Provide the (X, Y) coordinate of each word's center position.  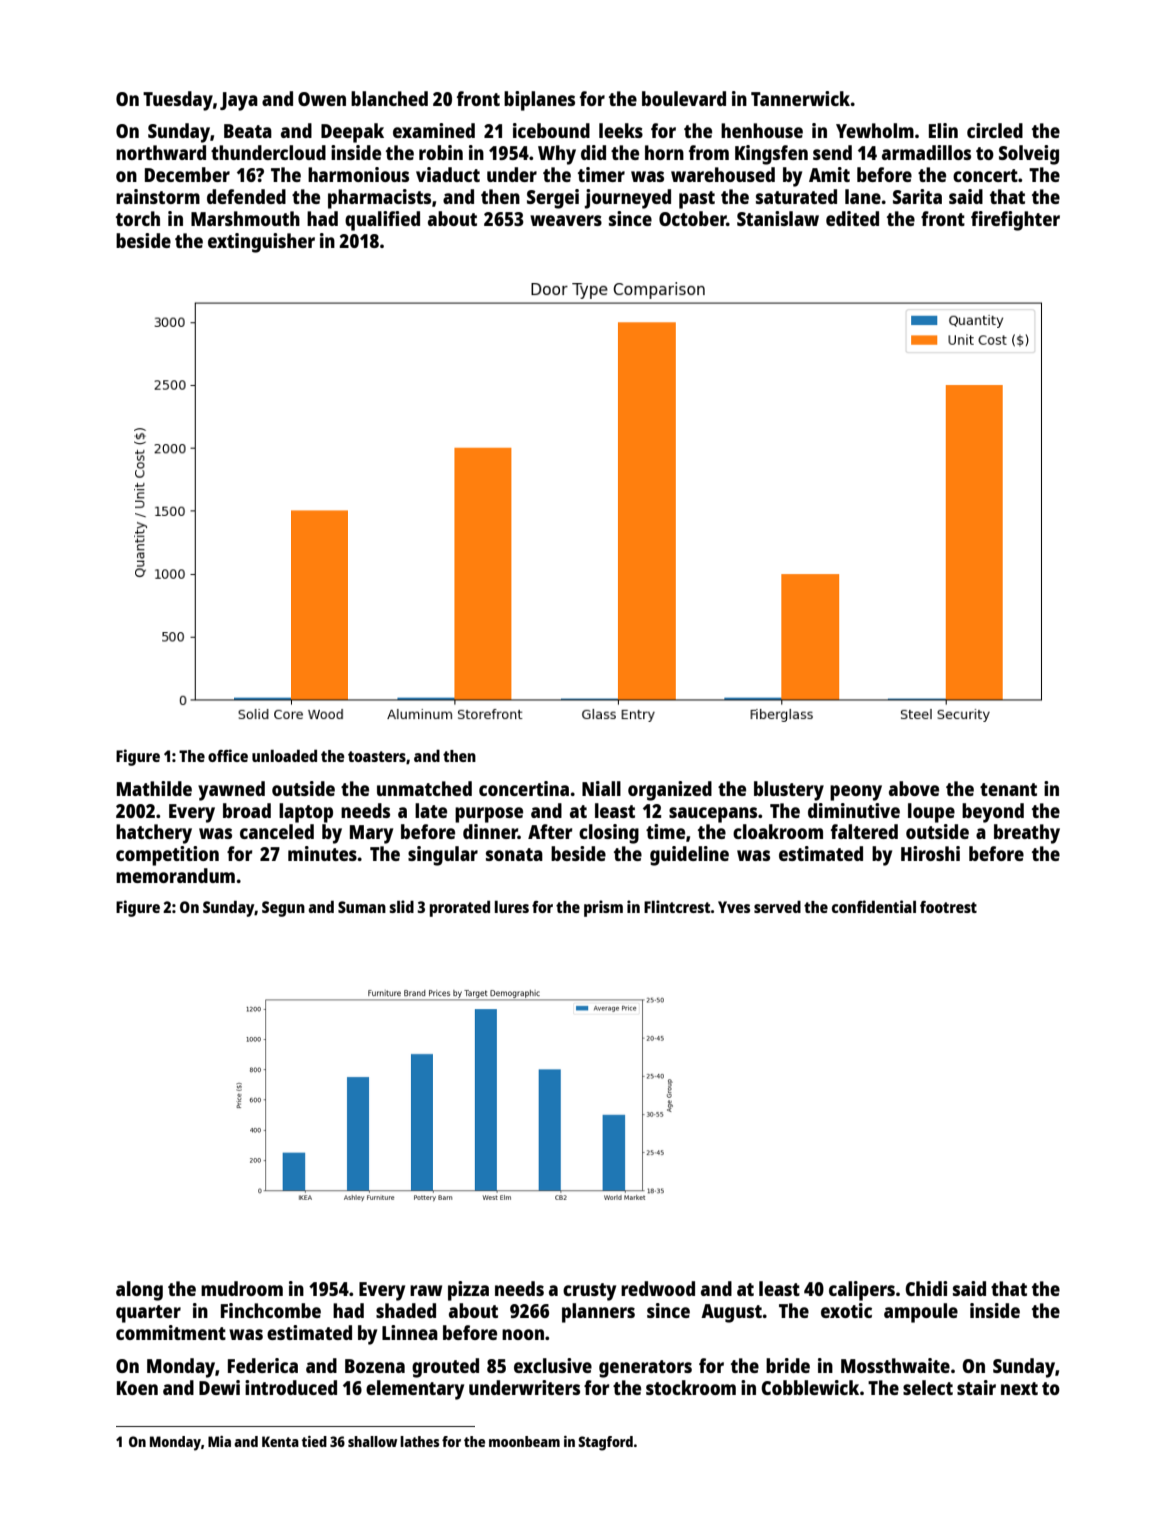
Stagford (605, 1443)
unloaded (284, 755)
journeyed (628, 199)
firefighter (1015, 221)
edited (852, 218)
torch (138, 218)
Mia (219, 1441)
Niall (601, 788)
